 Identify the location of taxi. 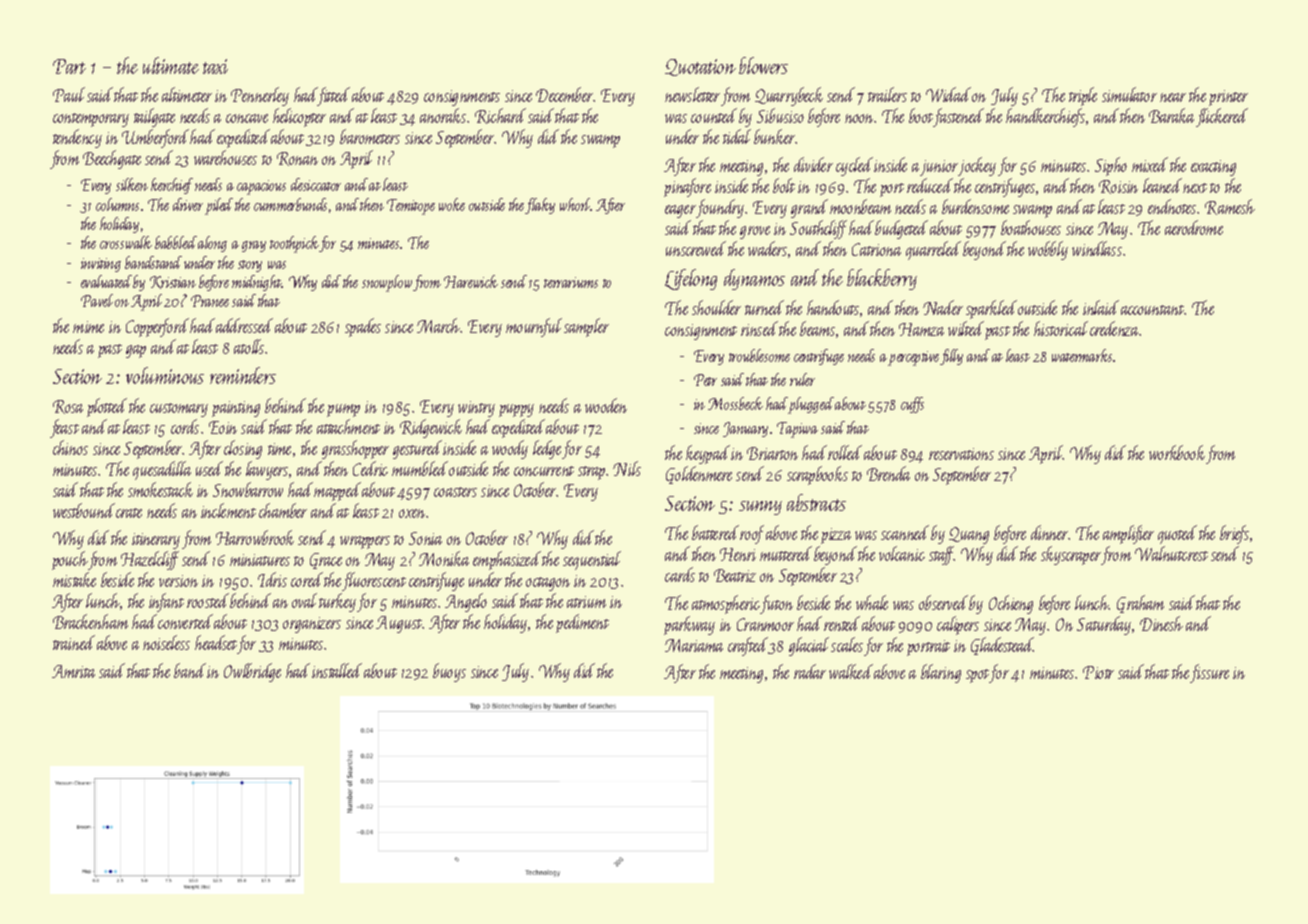
(215, 66).
